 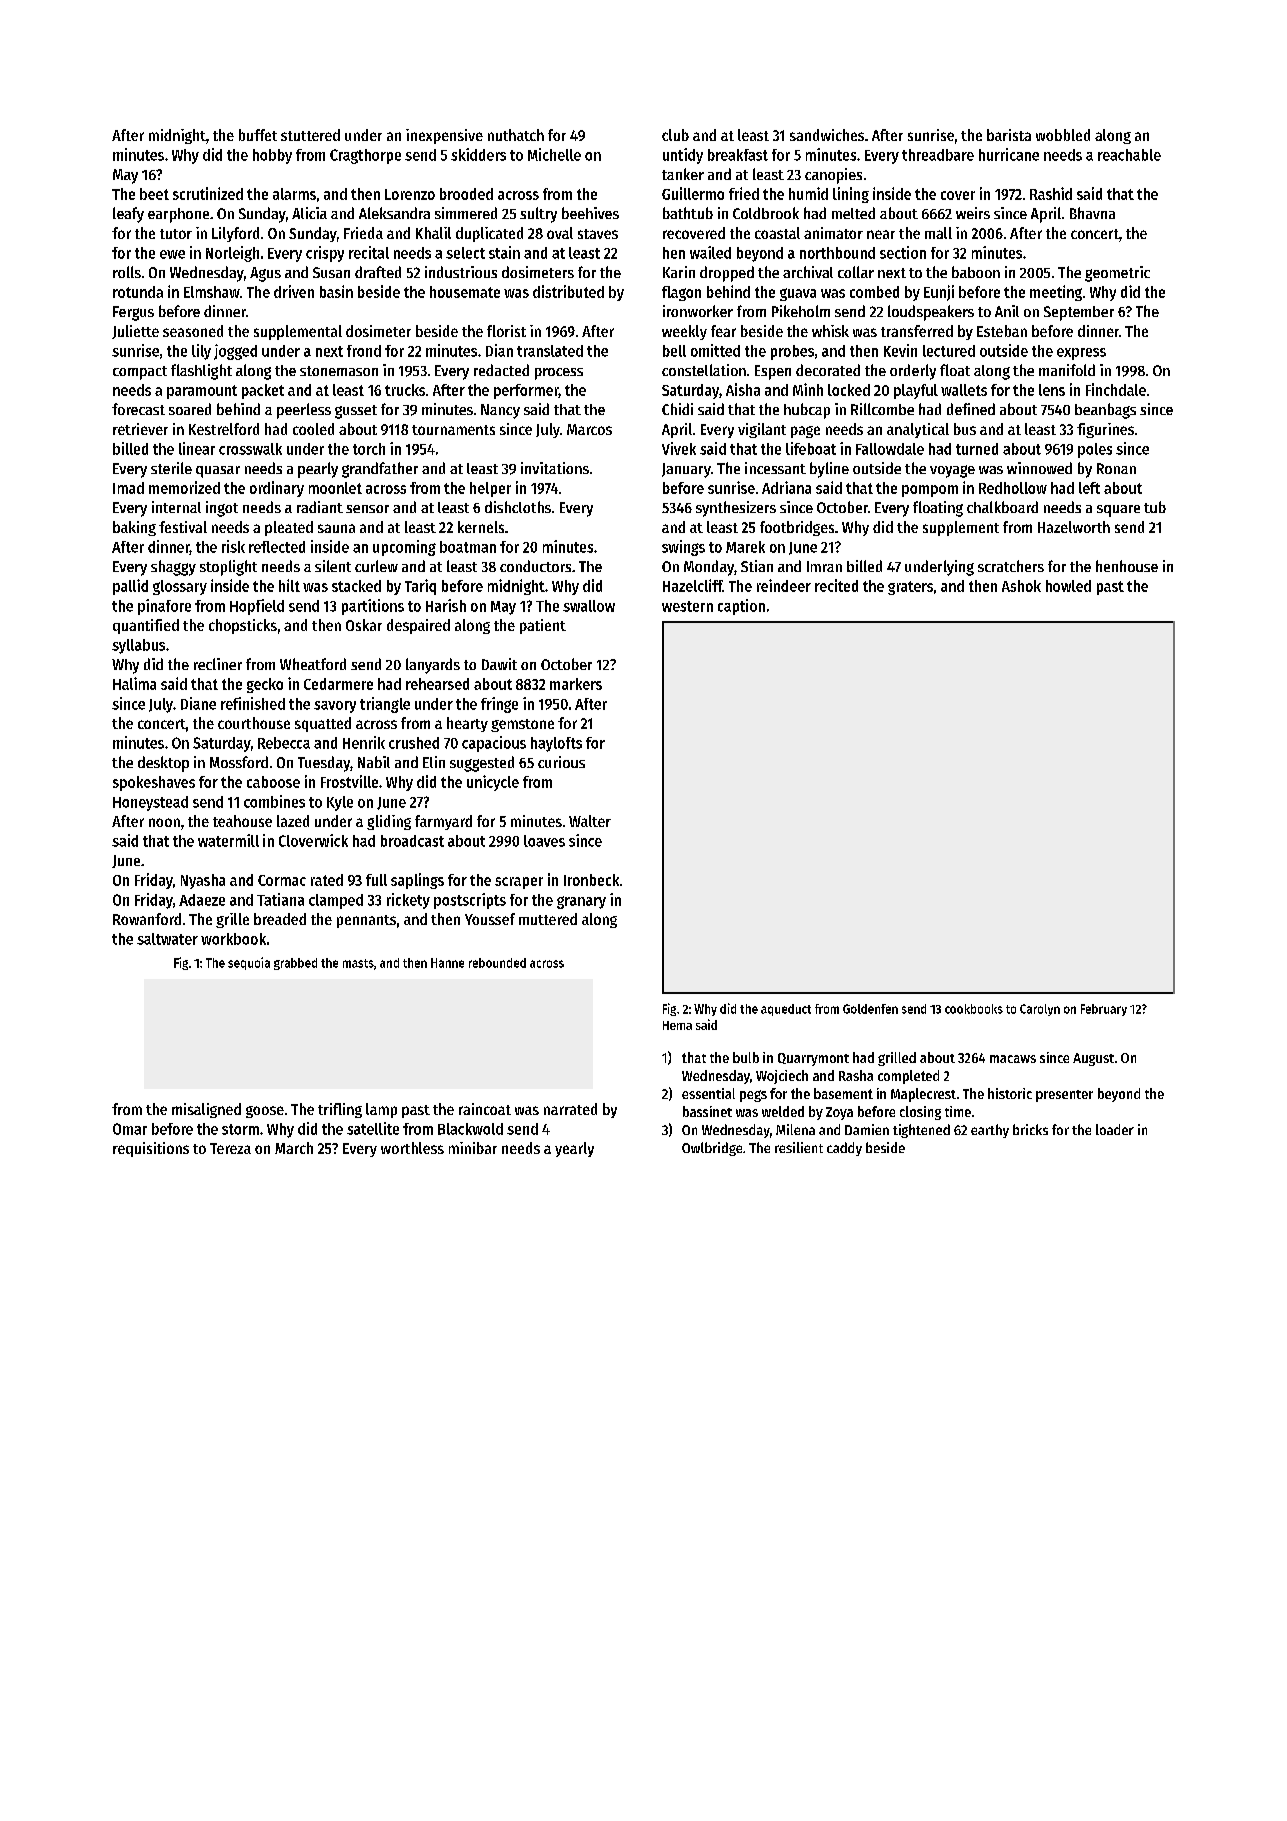 What do you see at coordinates (890, 449) in the document?
I see `Fallowdale` at bounding box center [890, 449].
